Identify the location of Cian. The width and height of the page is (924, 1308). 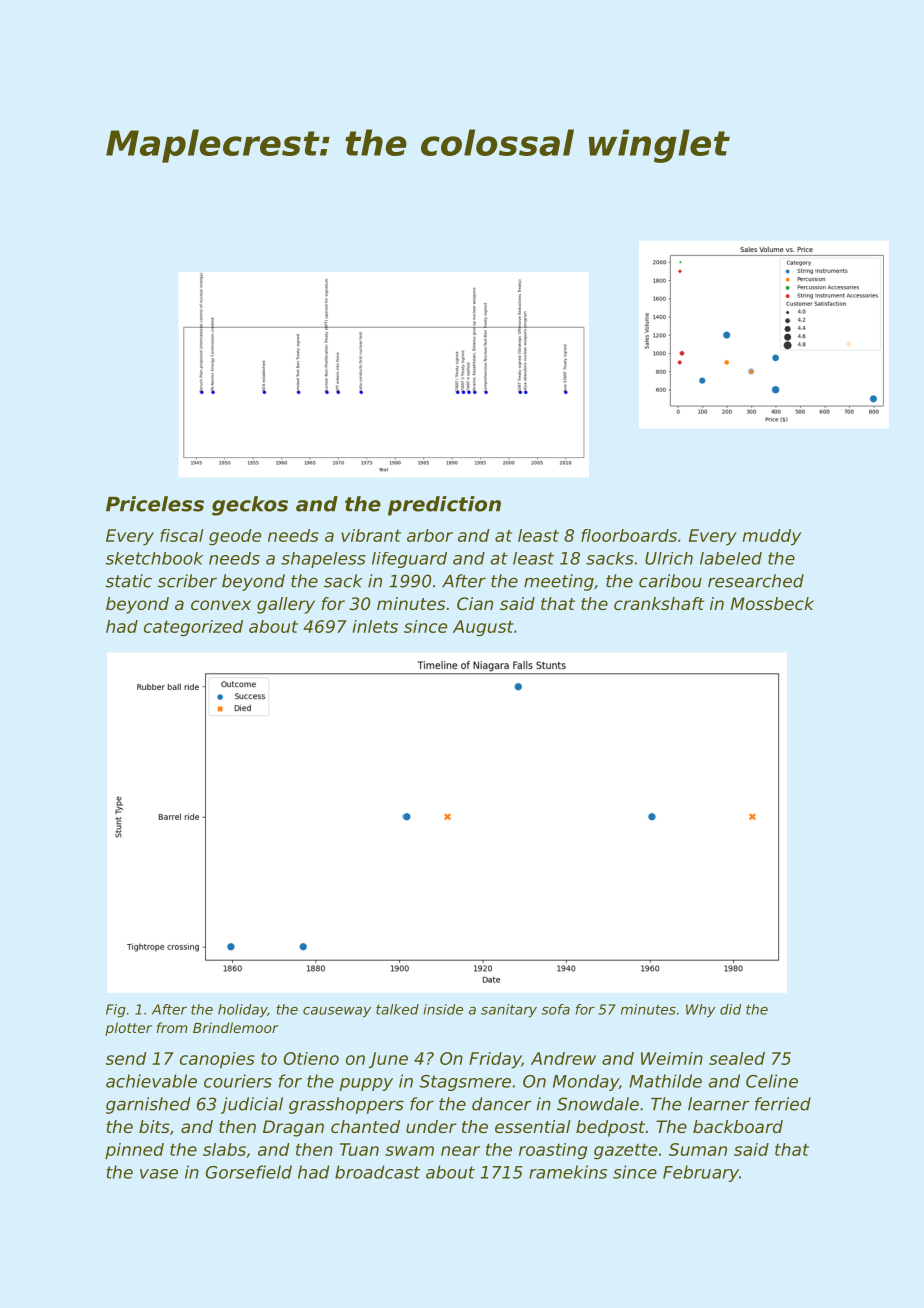
(475, 603).
